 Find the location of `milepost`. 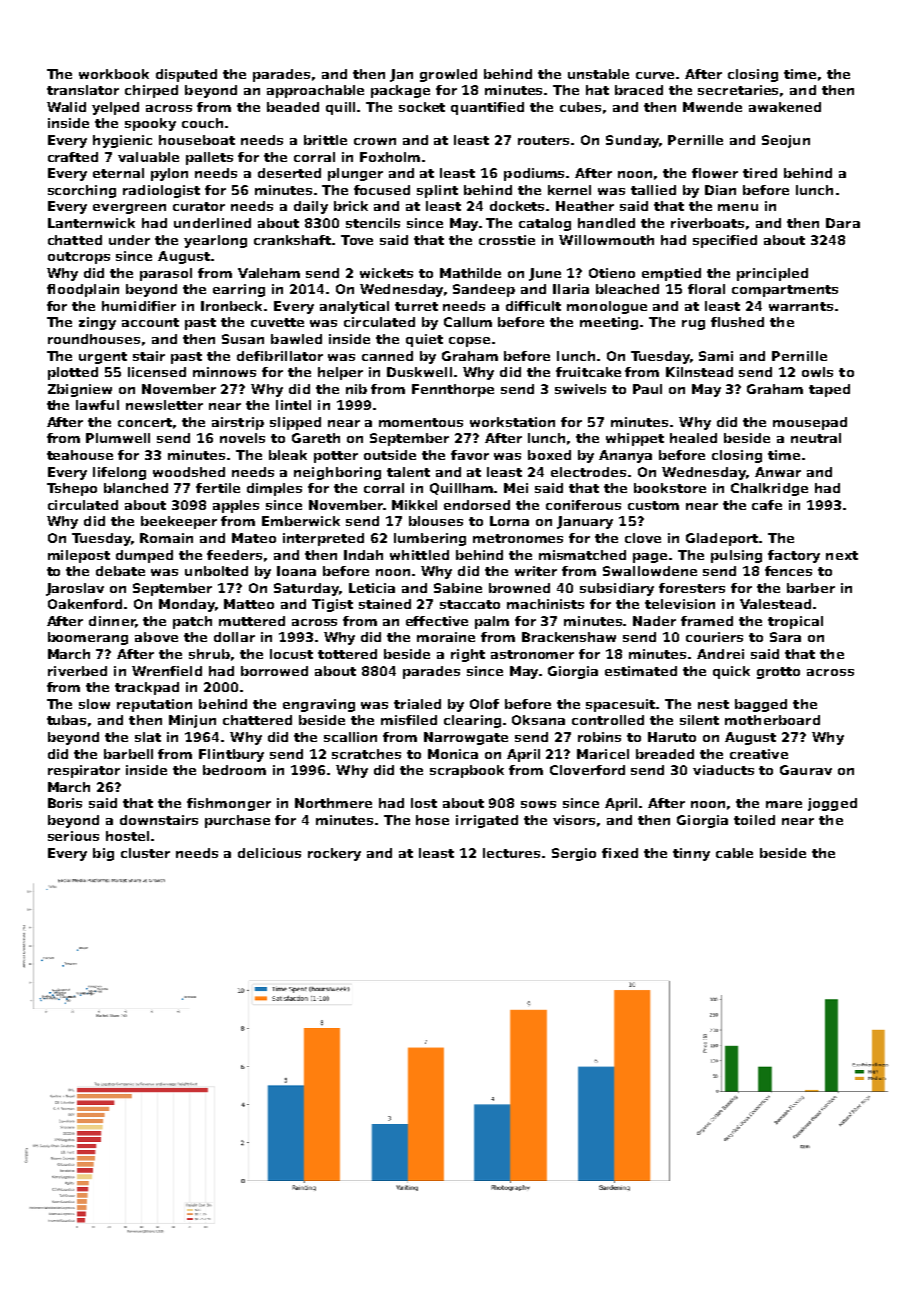

milepost is located at coordinates (79, 556).
